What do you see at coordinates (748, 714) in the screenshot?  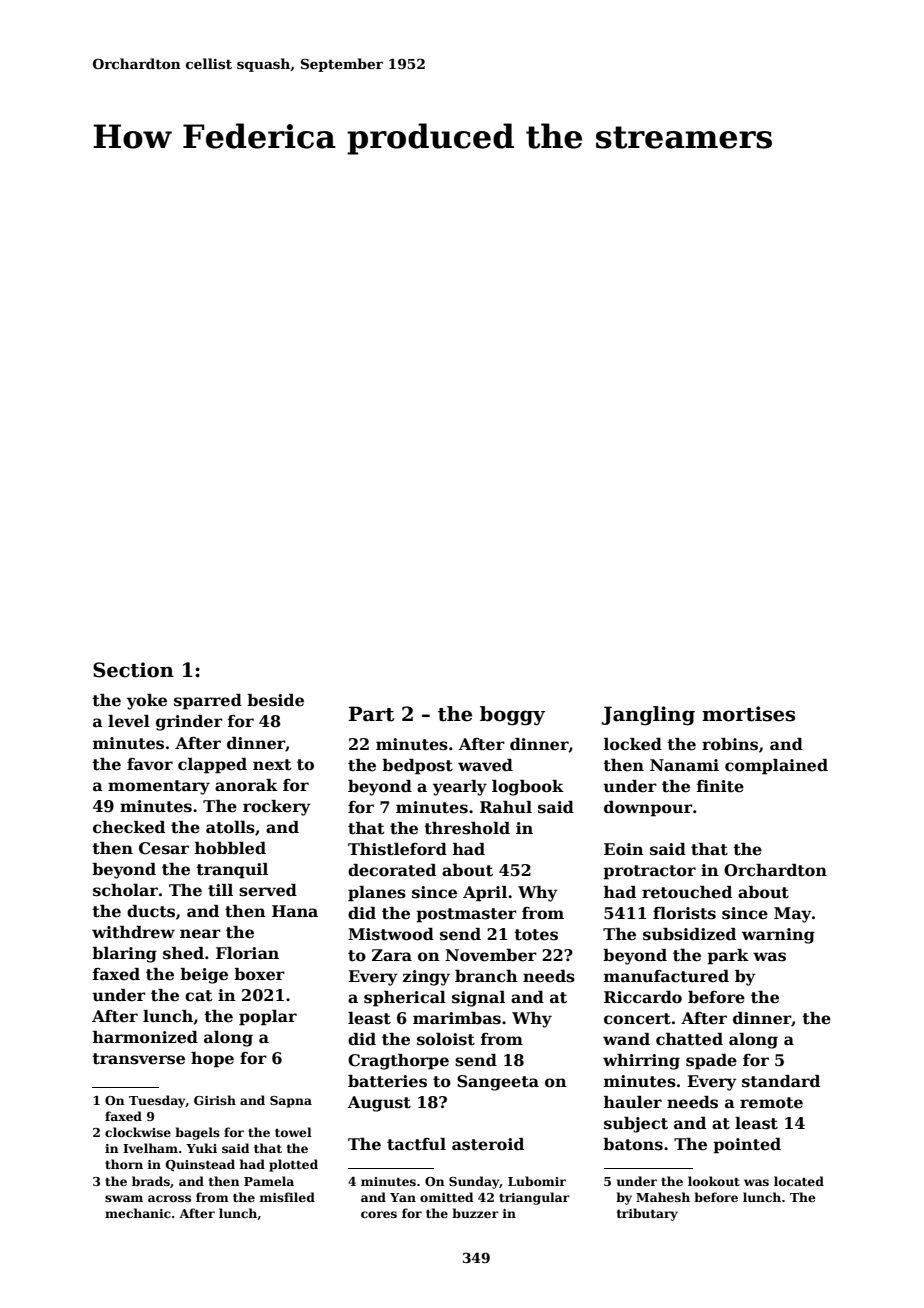 I see `mortises` at bounding box center [748, 714].
